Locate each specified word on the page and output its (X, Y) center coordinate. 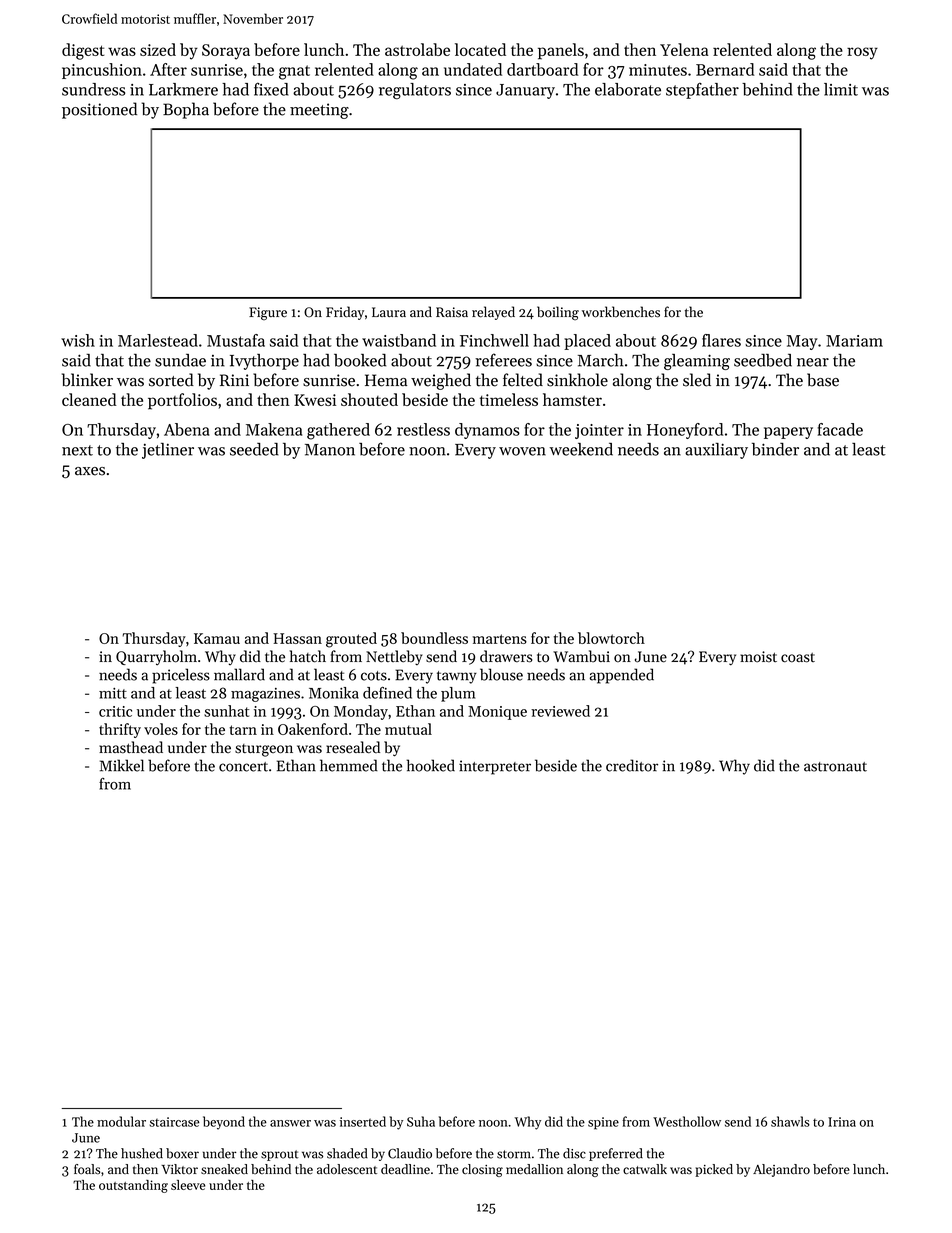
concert (243, 767)
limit (841, 89)
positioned (99, 110)
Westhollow (687, 1121)
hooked (431, 765)
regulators (415, 91)
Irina (842, 1122)
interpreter (495, 767)
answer (290, 1123)
